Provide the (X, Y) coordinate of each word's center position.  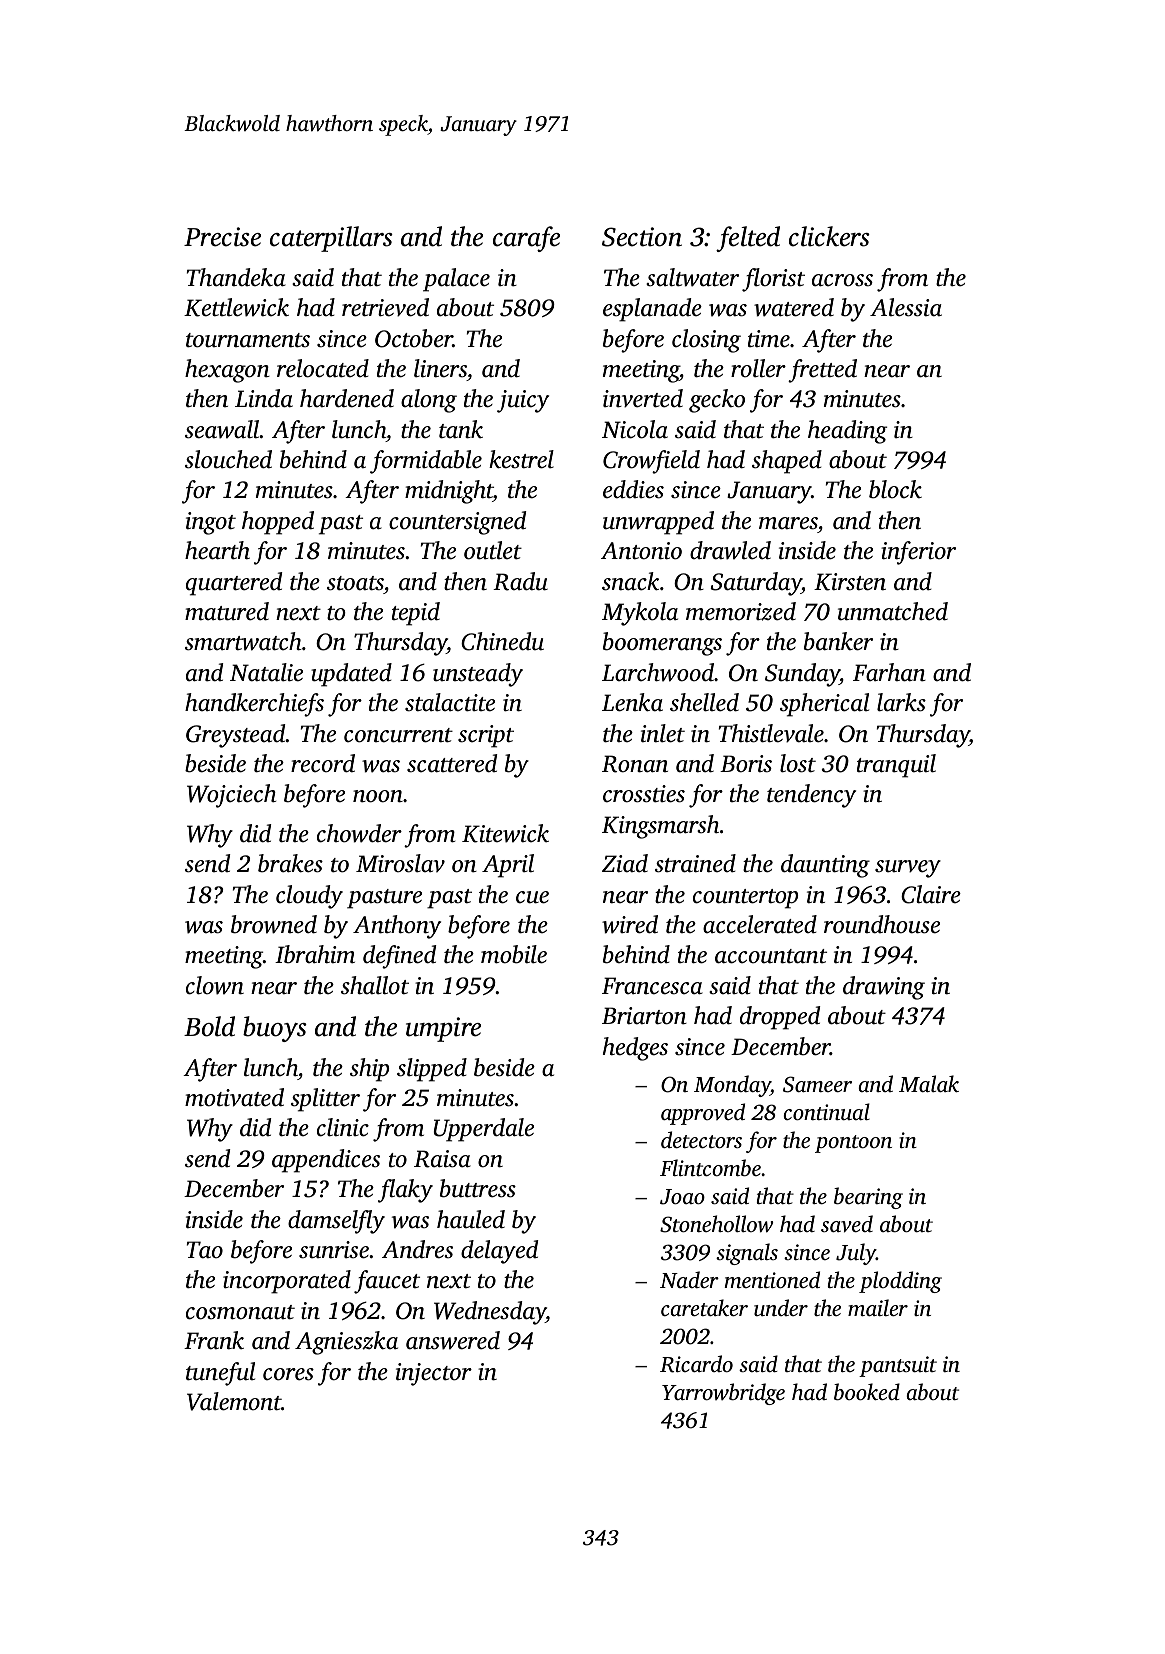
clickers (829, 236)
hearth (217, 550)
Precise (222, 237)
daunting (825, 866)
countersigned (457, 523)
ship (369, 1070)
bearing (868, 1198)
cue (532, 897)
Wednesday (490, 1313)
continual (827, 1111)
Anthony (397, 927)
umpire (443, 1029)
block (895, 489)
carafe (526, 239)
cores (288, 1374)
